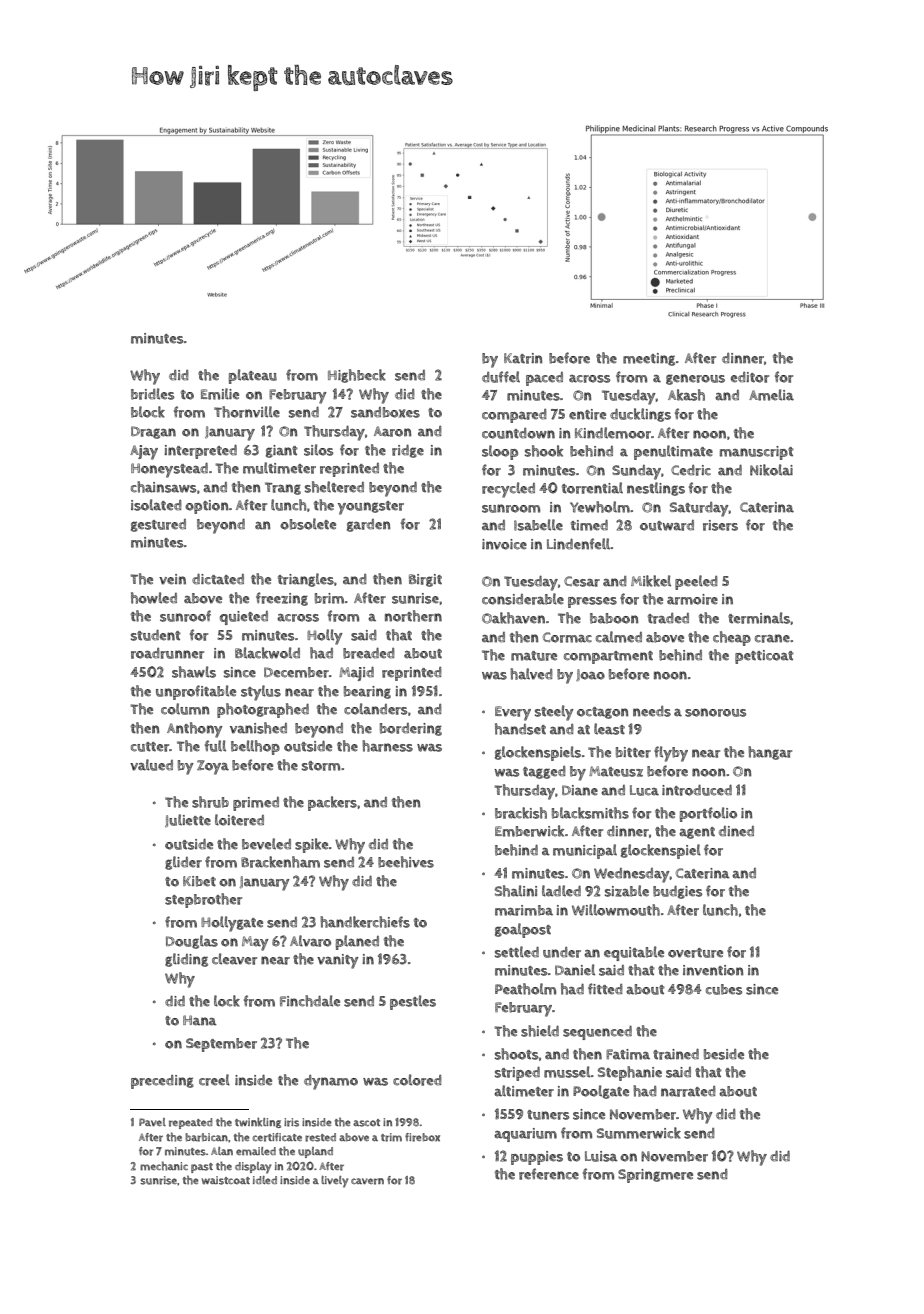 This document has width=924, height=1314. Describe the element at coordinates (406, 862) in the document. I see `beehives` at that location.
